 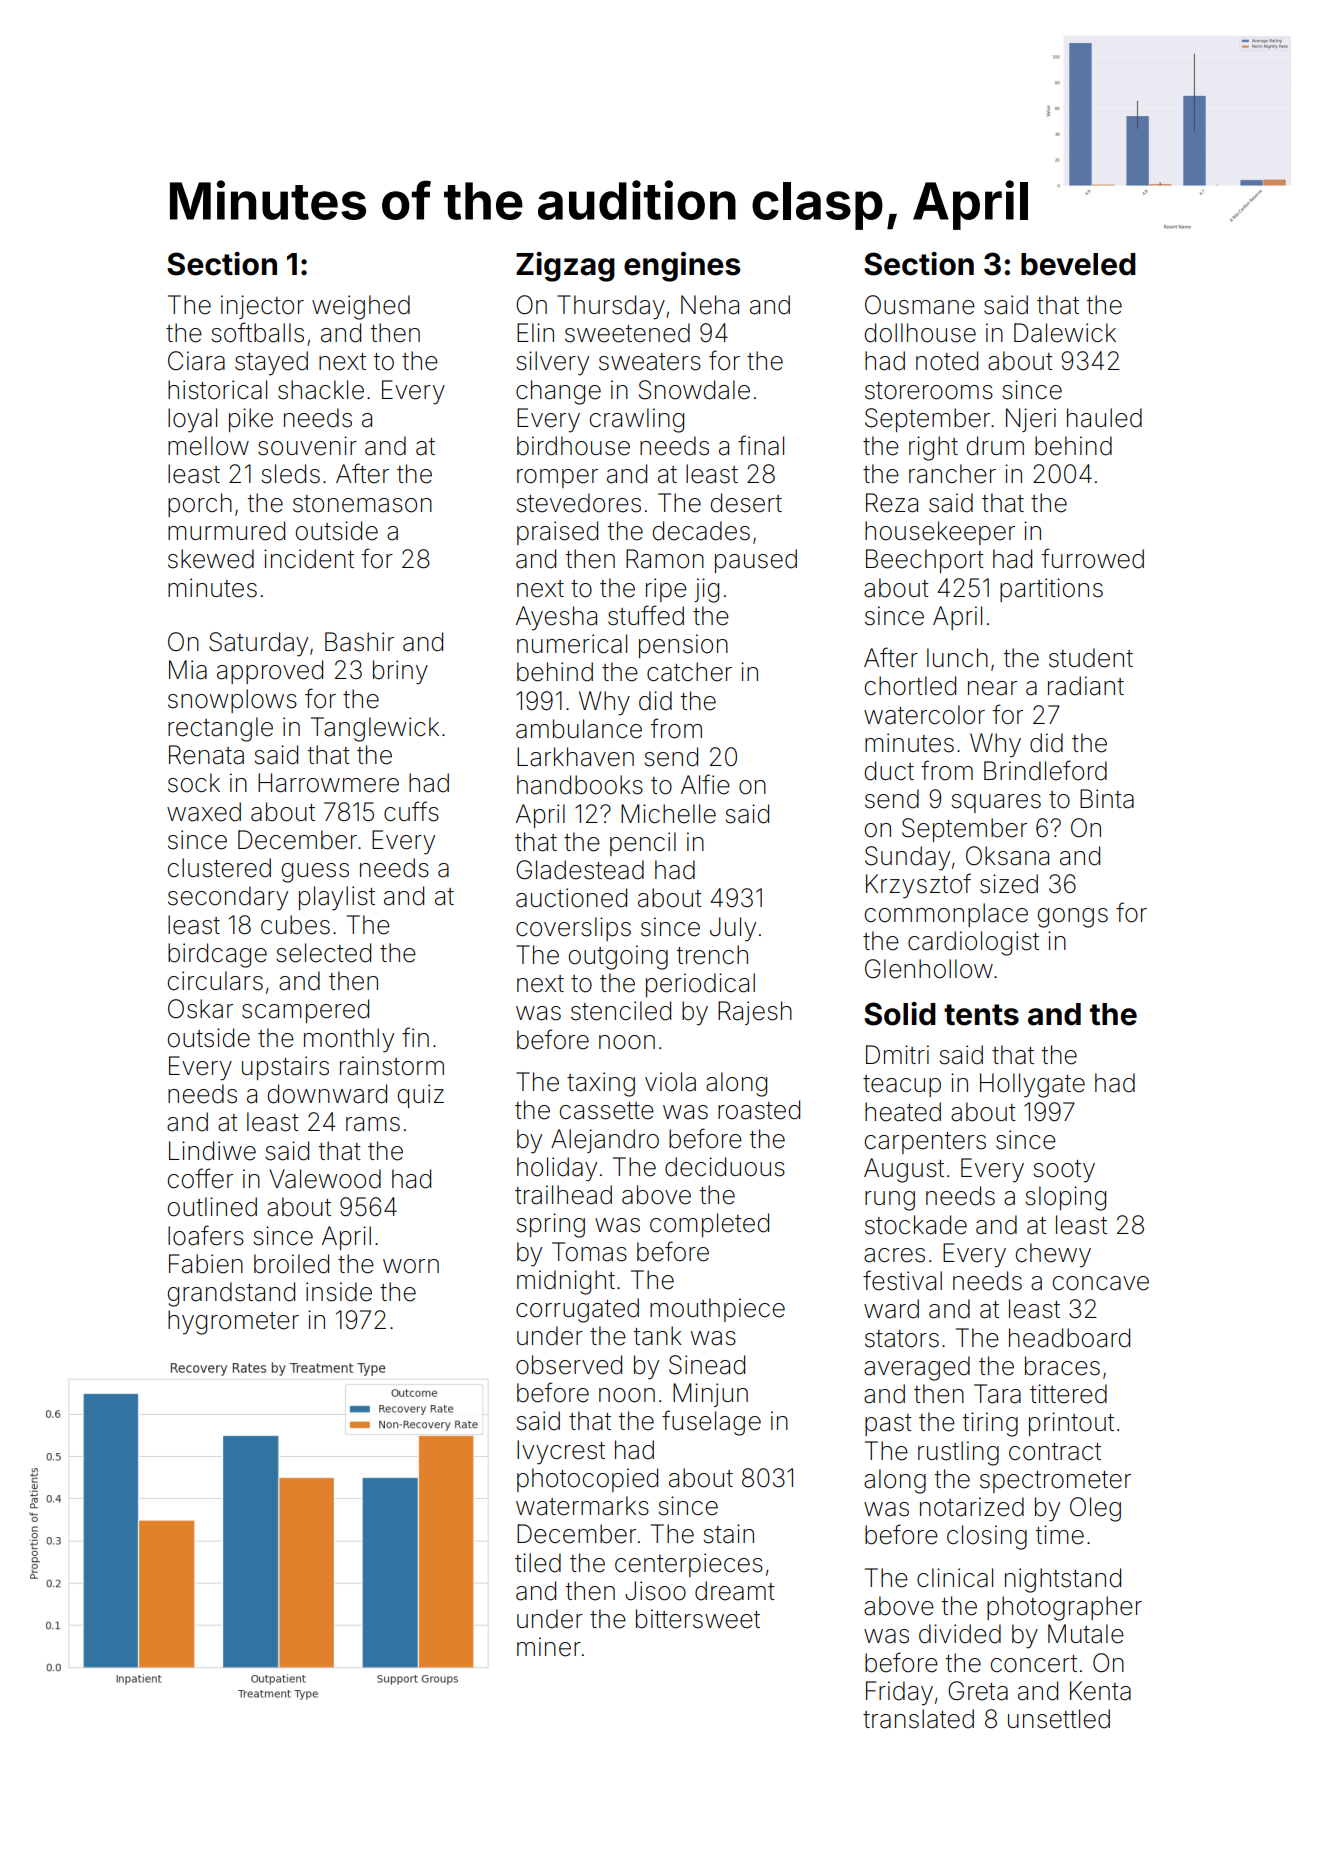 What do you see at coordinates (1091, 658) in the image?
I see `student` at bounding box center [1091, 658].
